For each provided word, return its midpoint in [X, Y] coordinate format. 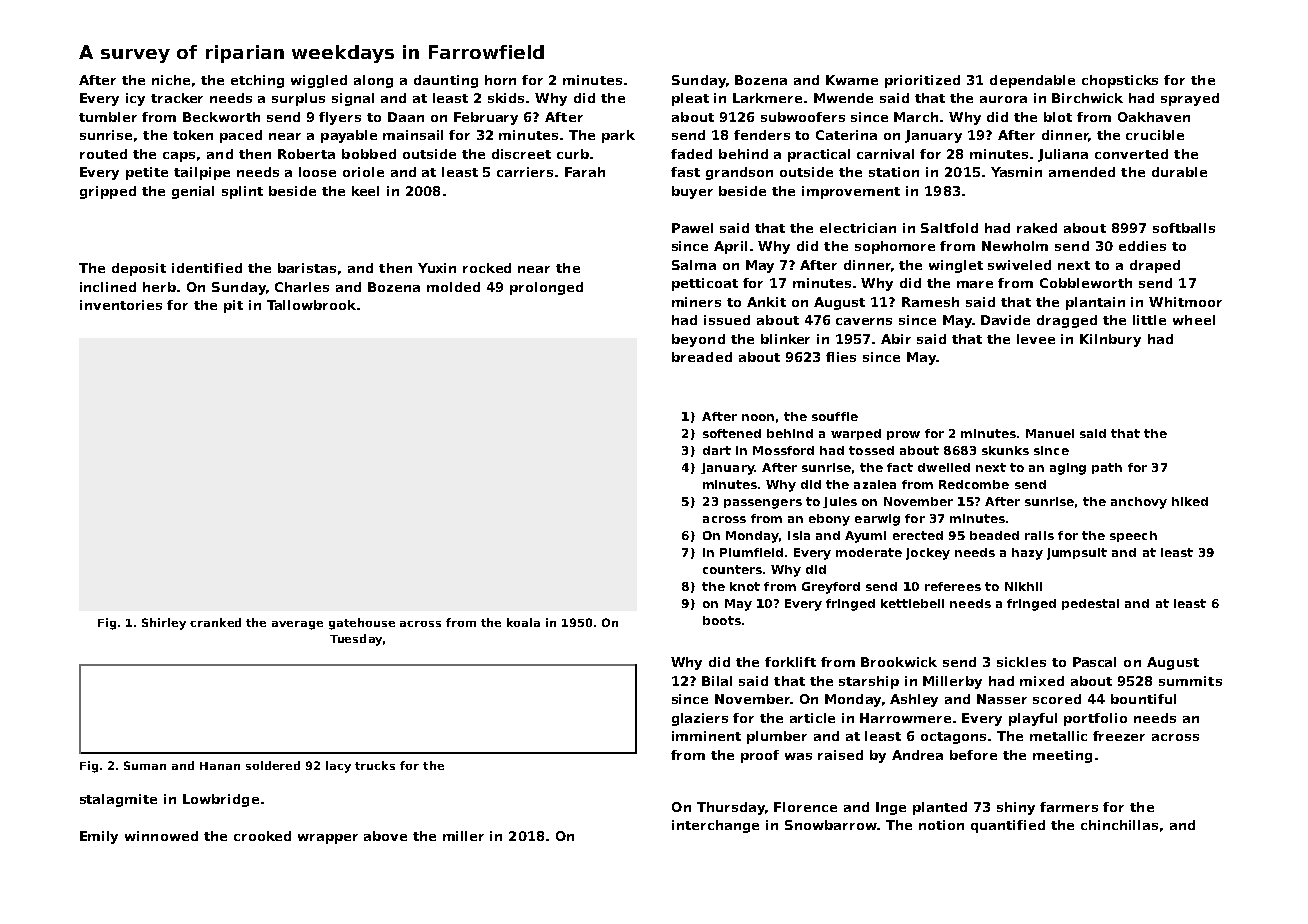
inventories [121, 305]
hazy [1027, 554]
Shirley [164, 624]
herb [159, 287]
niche [171, 80]
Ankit [766, 302]
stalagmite [118, 800]
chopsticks [1120, 81]
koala [523, 622]
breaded [702, 357]
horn [500, 80]
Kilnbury [1110, 340]
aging [1068, 469]
